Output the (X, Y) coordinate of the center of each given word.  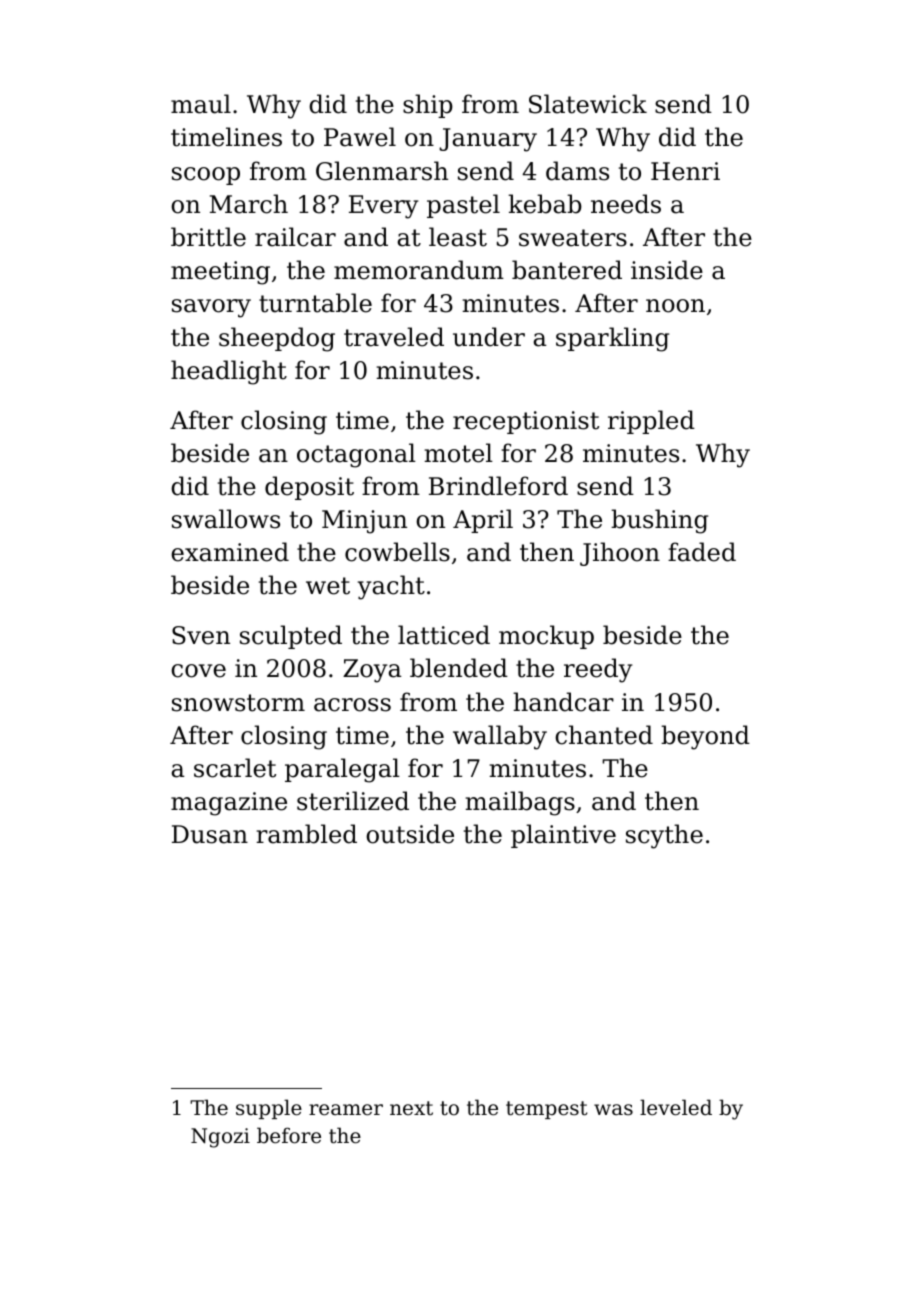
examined (230, 552)
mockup (546, 637)
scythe (664, 836)
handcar (563, 702)
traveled (394, 337)
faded (702, 552)
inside (667, 270)
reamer (346, 1109)
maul (201, 104)
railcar (295, 237)
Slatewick (588, 104)
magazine (229, 804)
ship (428, 106)
